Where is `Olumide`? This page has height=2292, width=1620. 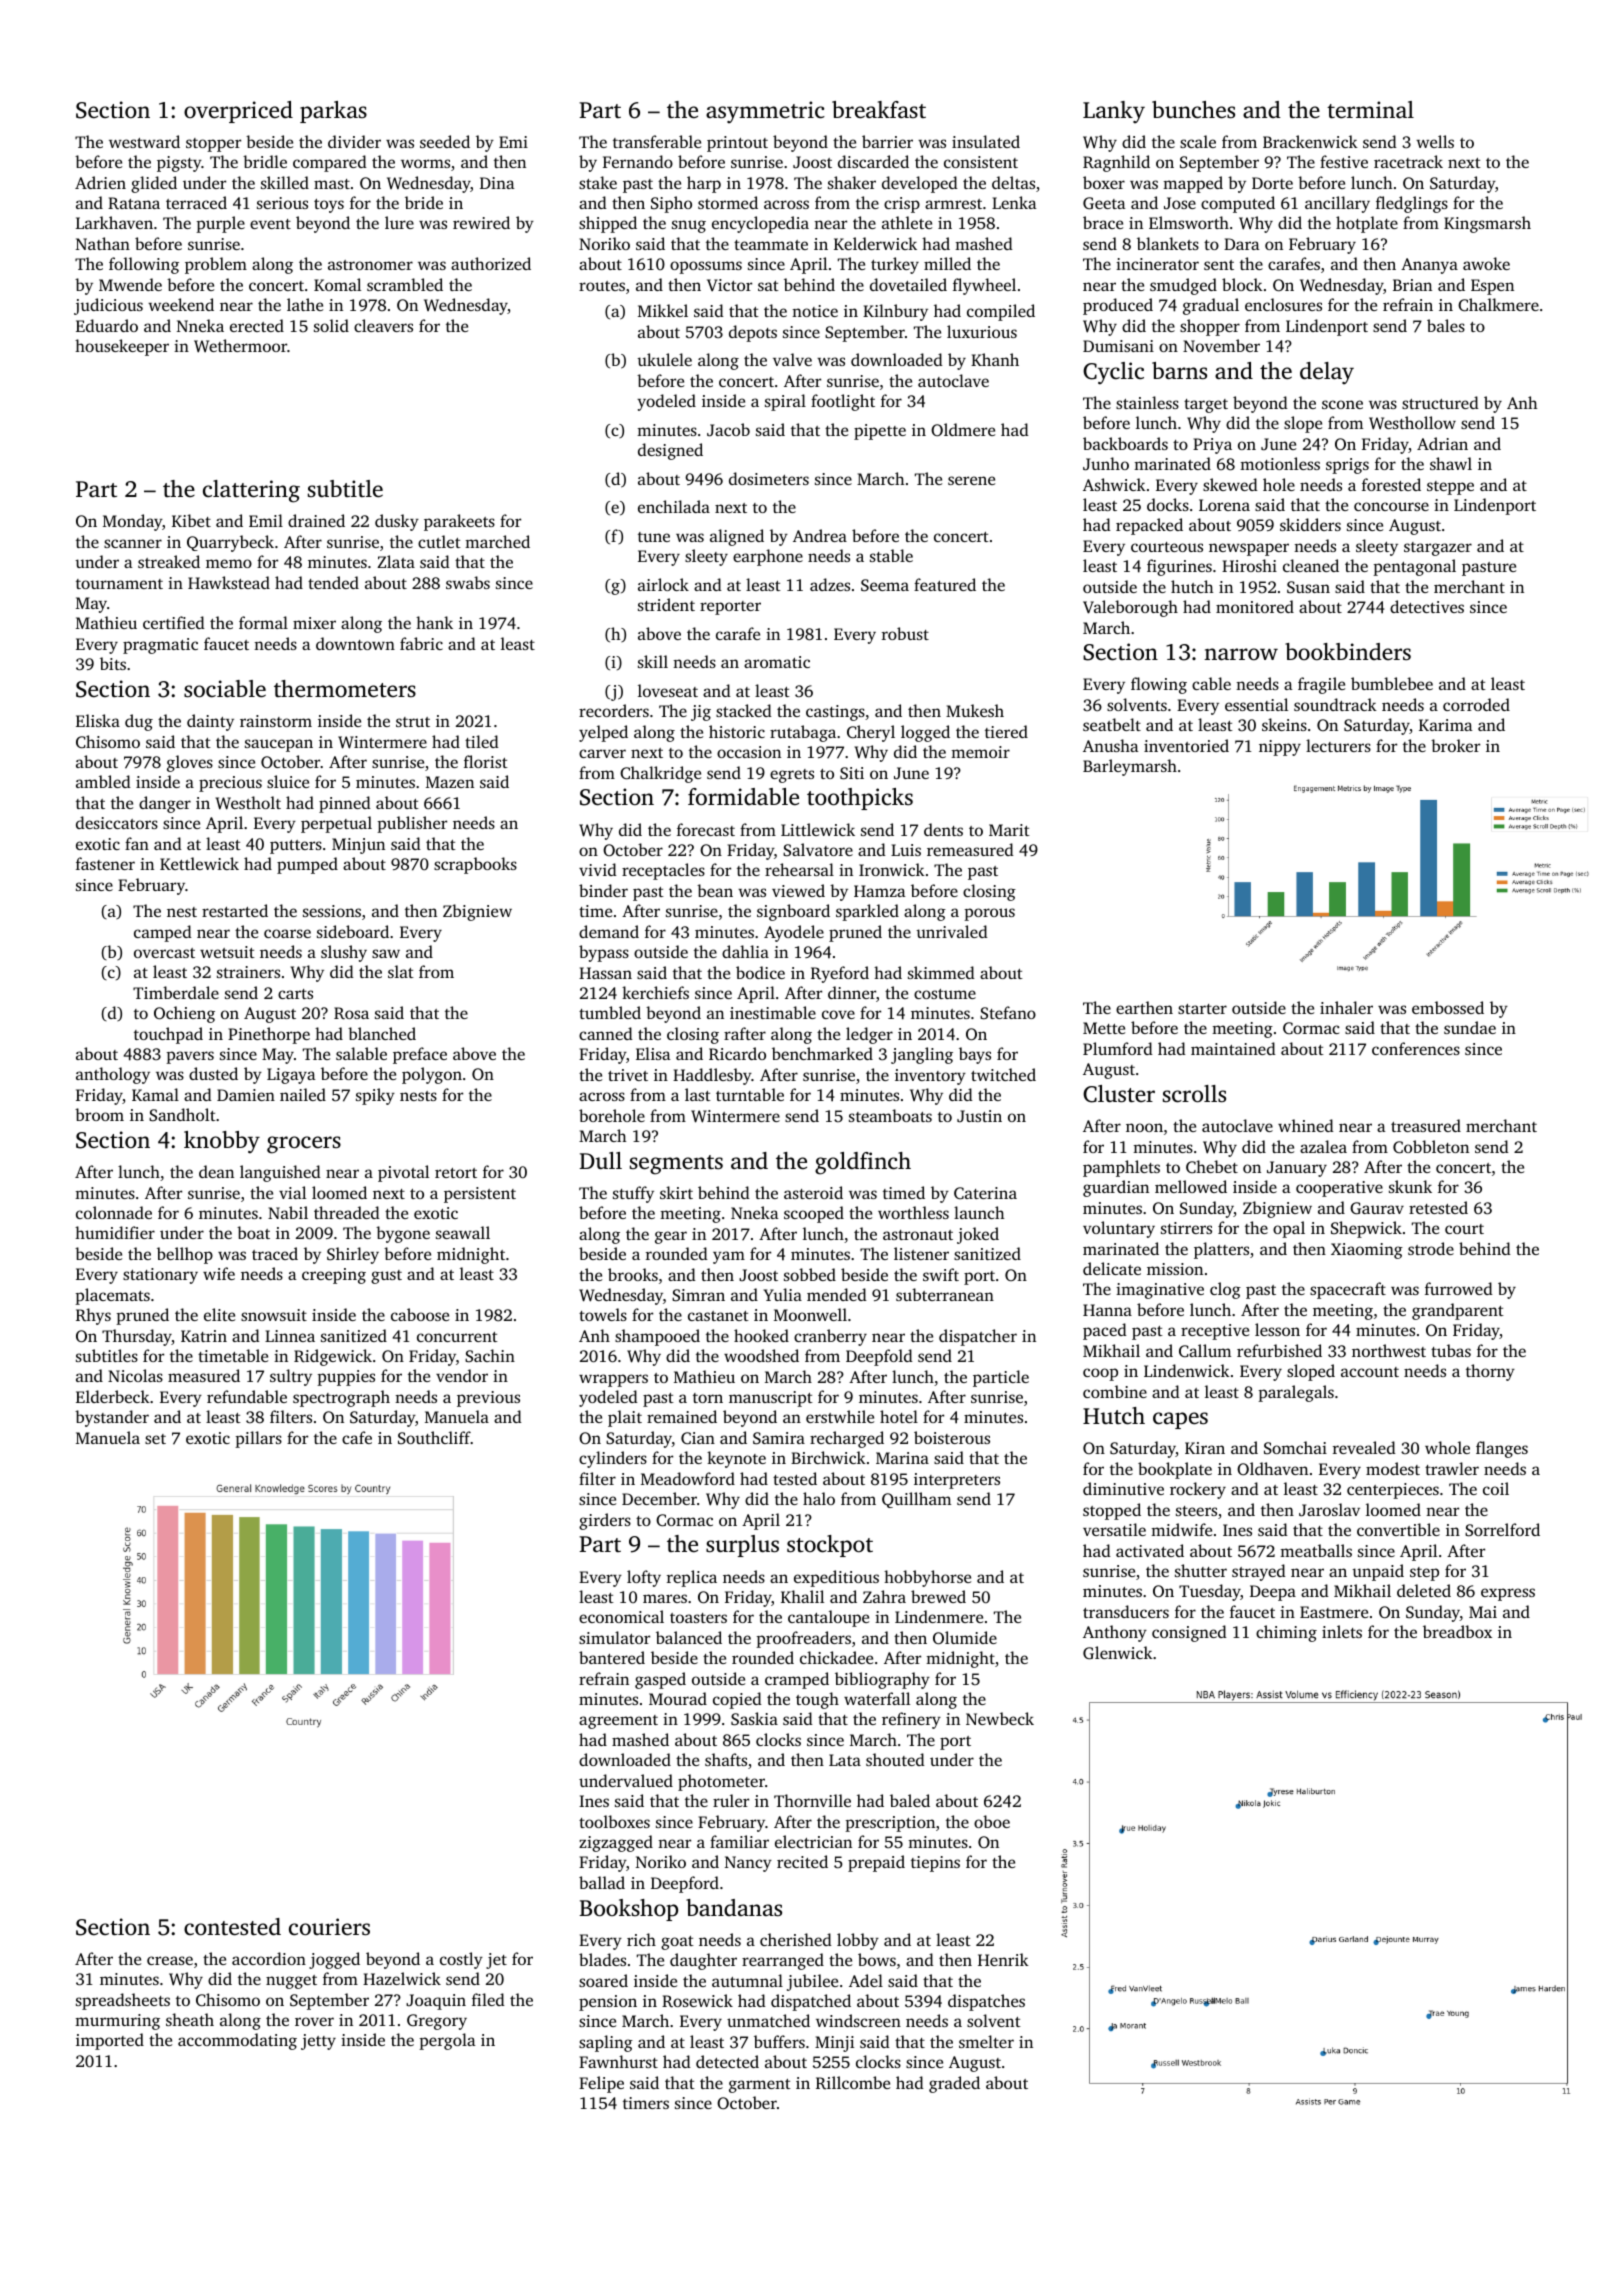
Olumide is located at coordinates (965, 1638).
